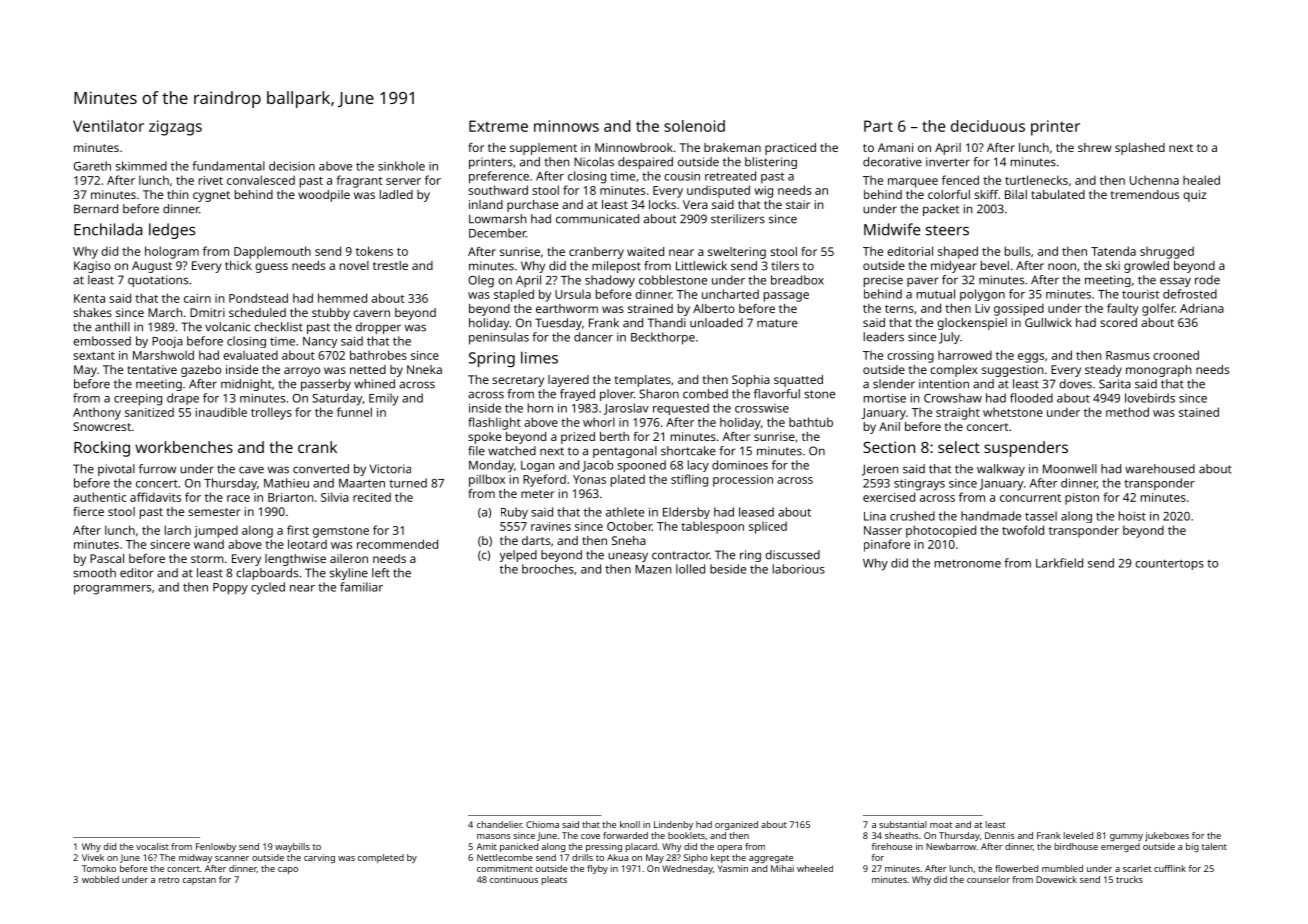 This page has height=924, width=1308. Describe the element at coordinates (1169, 565) in the page. I see `countertops` at that location.
